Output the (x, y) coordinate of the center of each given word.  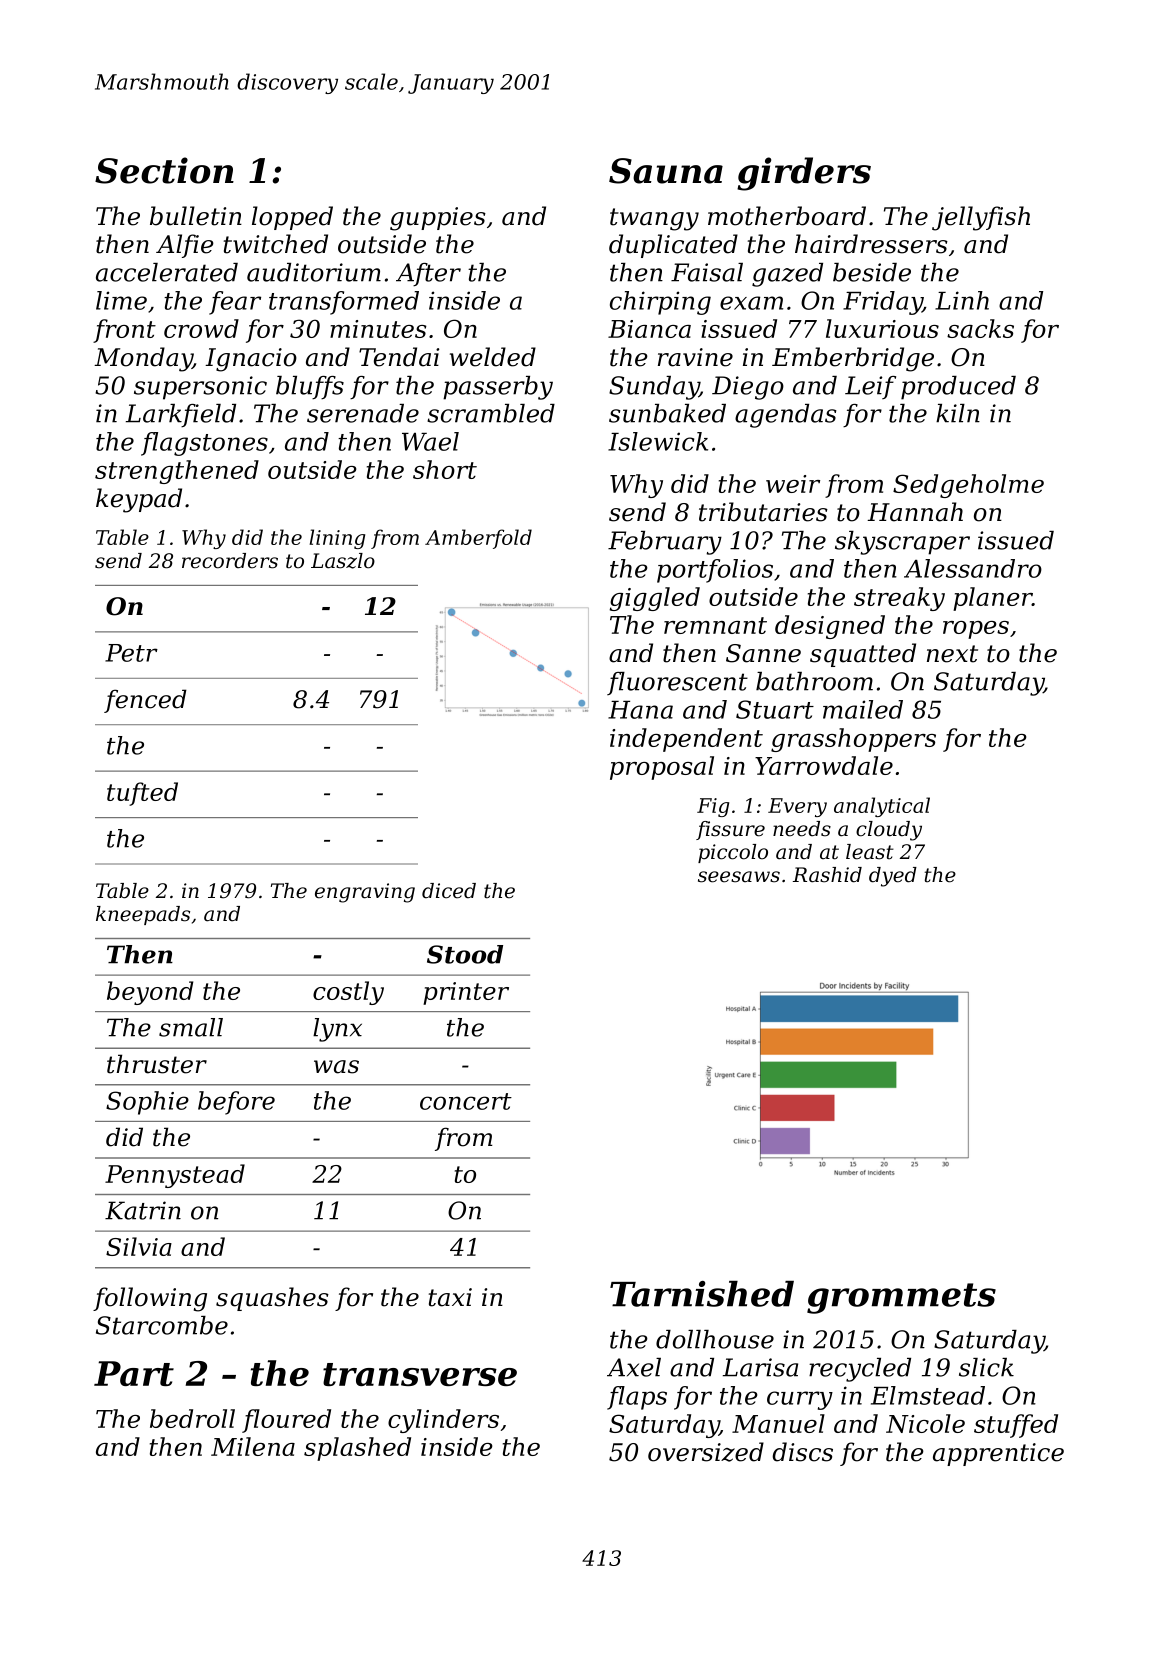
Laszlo (343, 561)
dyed (893, 877)
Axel (634, 1367)
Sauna (666, 171)
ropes (976, 630)
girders (804, 174)
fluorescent (677, 683)
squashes (272, 1299)
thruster (157, 1064)
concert (466, 1101)
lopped (292, 218)
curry (800, 1400)
